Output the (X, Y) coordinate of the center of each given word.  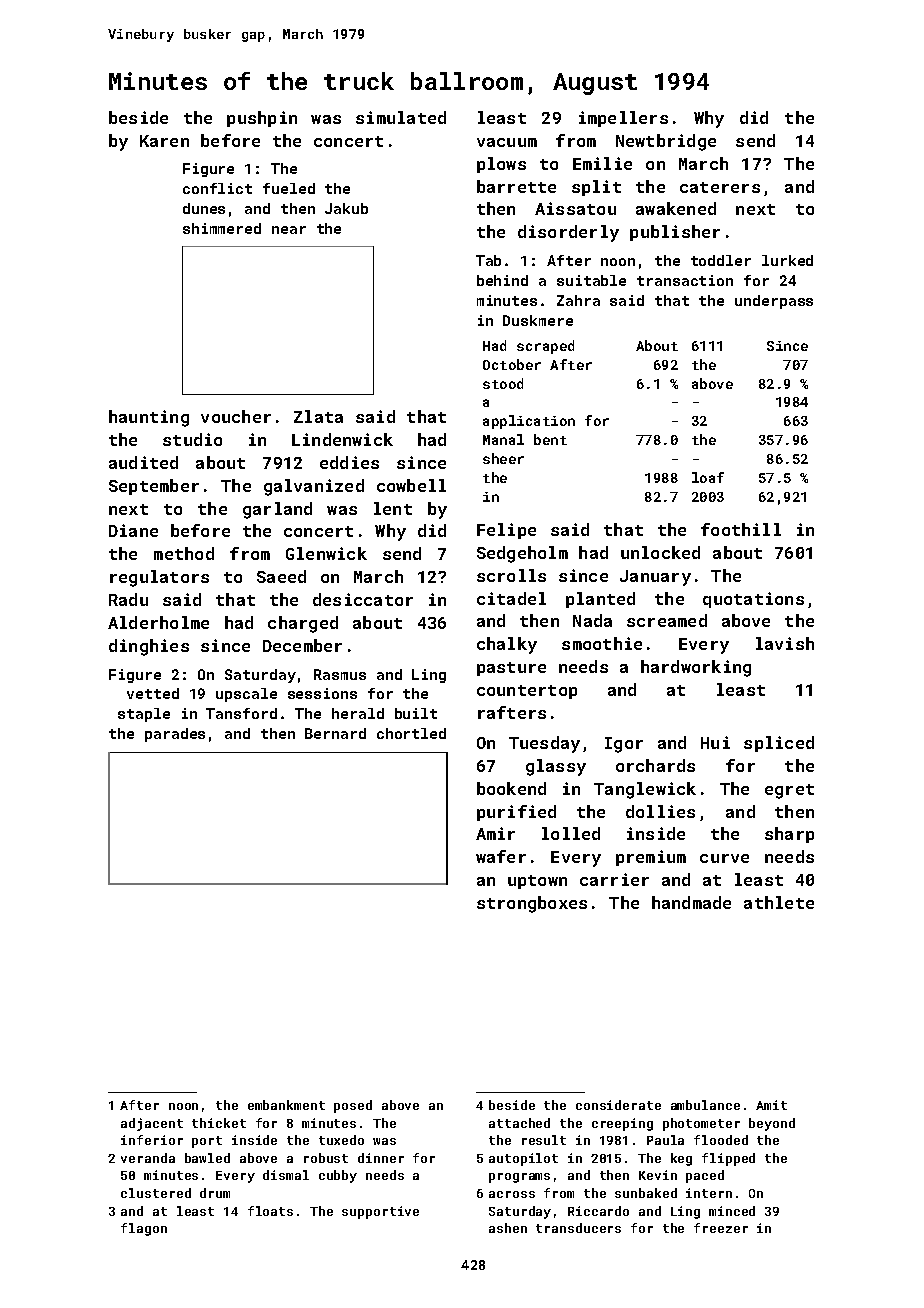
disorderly (568, 233)
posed (353, 1106)
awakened (676, 208)
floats (270, 1211)
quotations (753, 600)
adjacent (152, 1124)
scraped (545, 347)
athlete (779, 902)
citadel (511, 598)
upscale (246, 695)
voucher (236, 416)
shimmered (222, 228)
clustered (156, 1193)
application (529, 422)
